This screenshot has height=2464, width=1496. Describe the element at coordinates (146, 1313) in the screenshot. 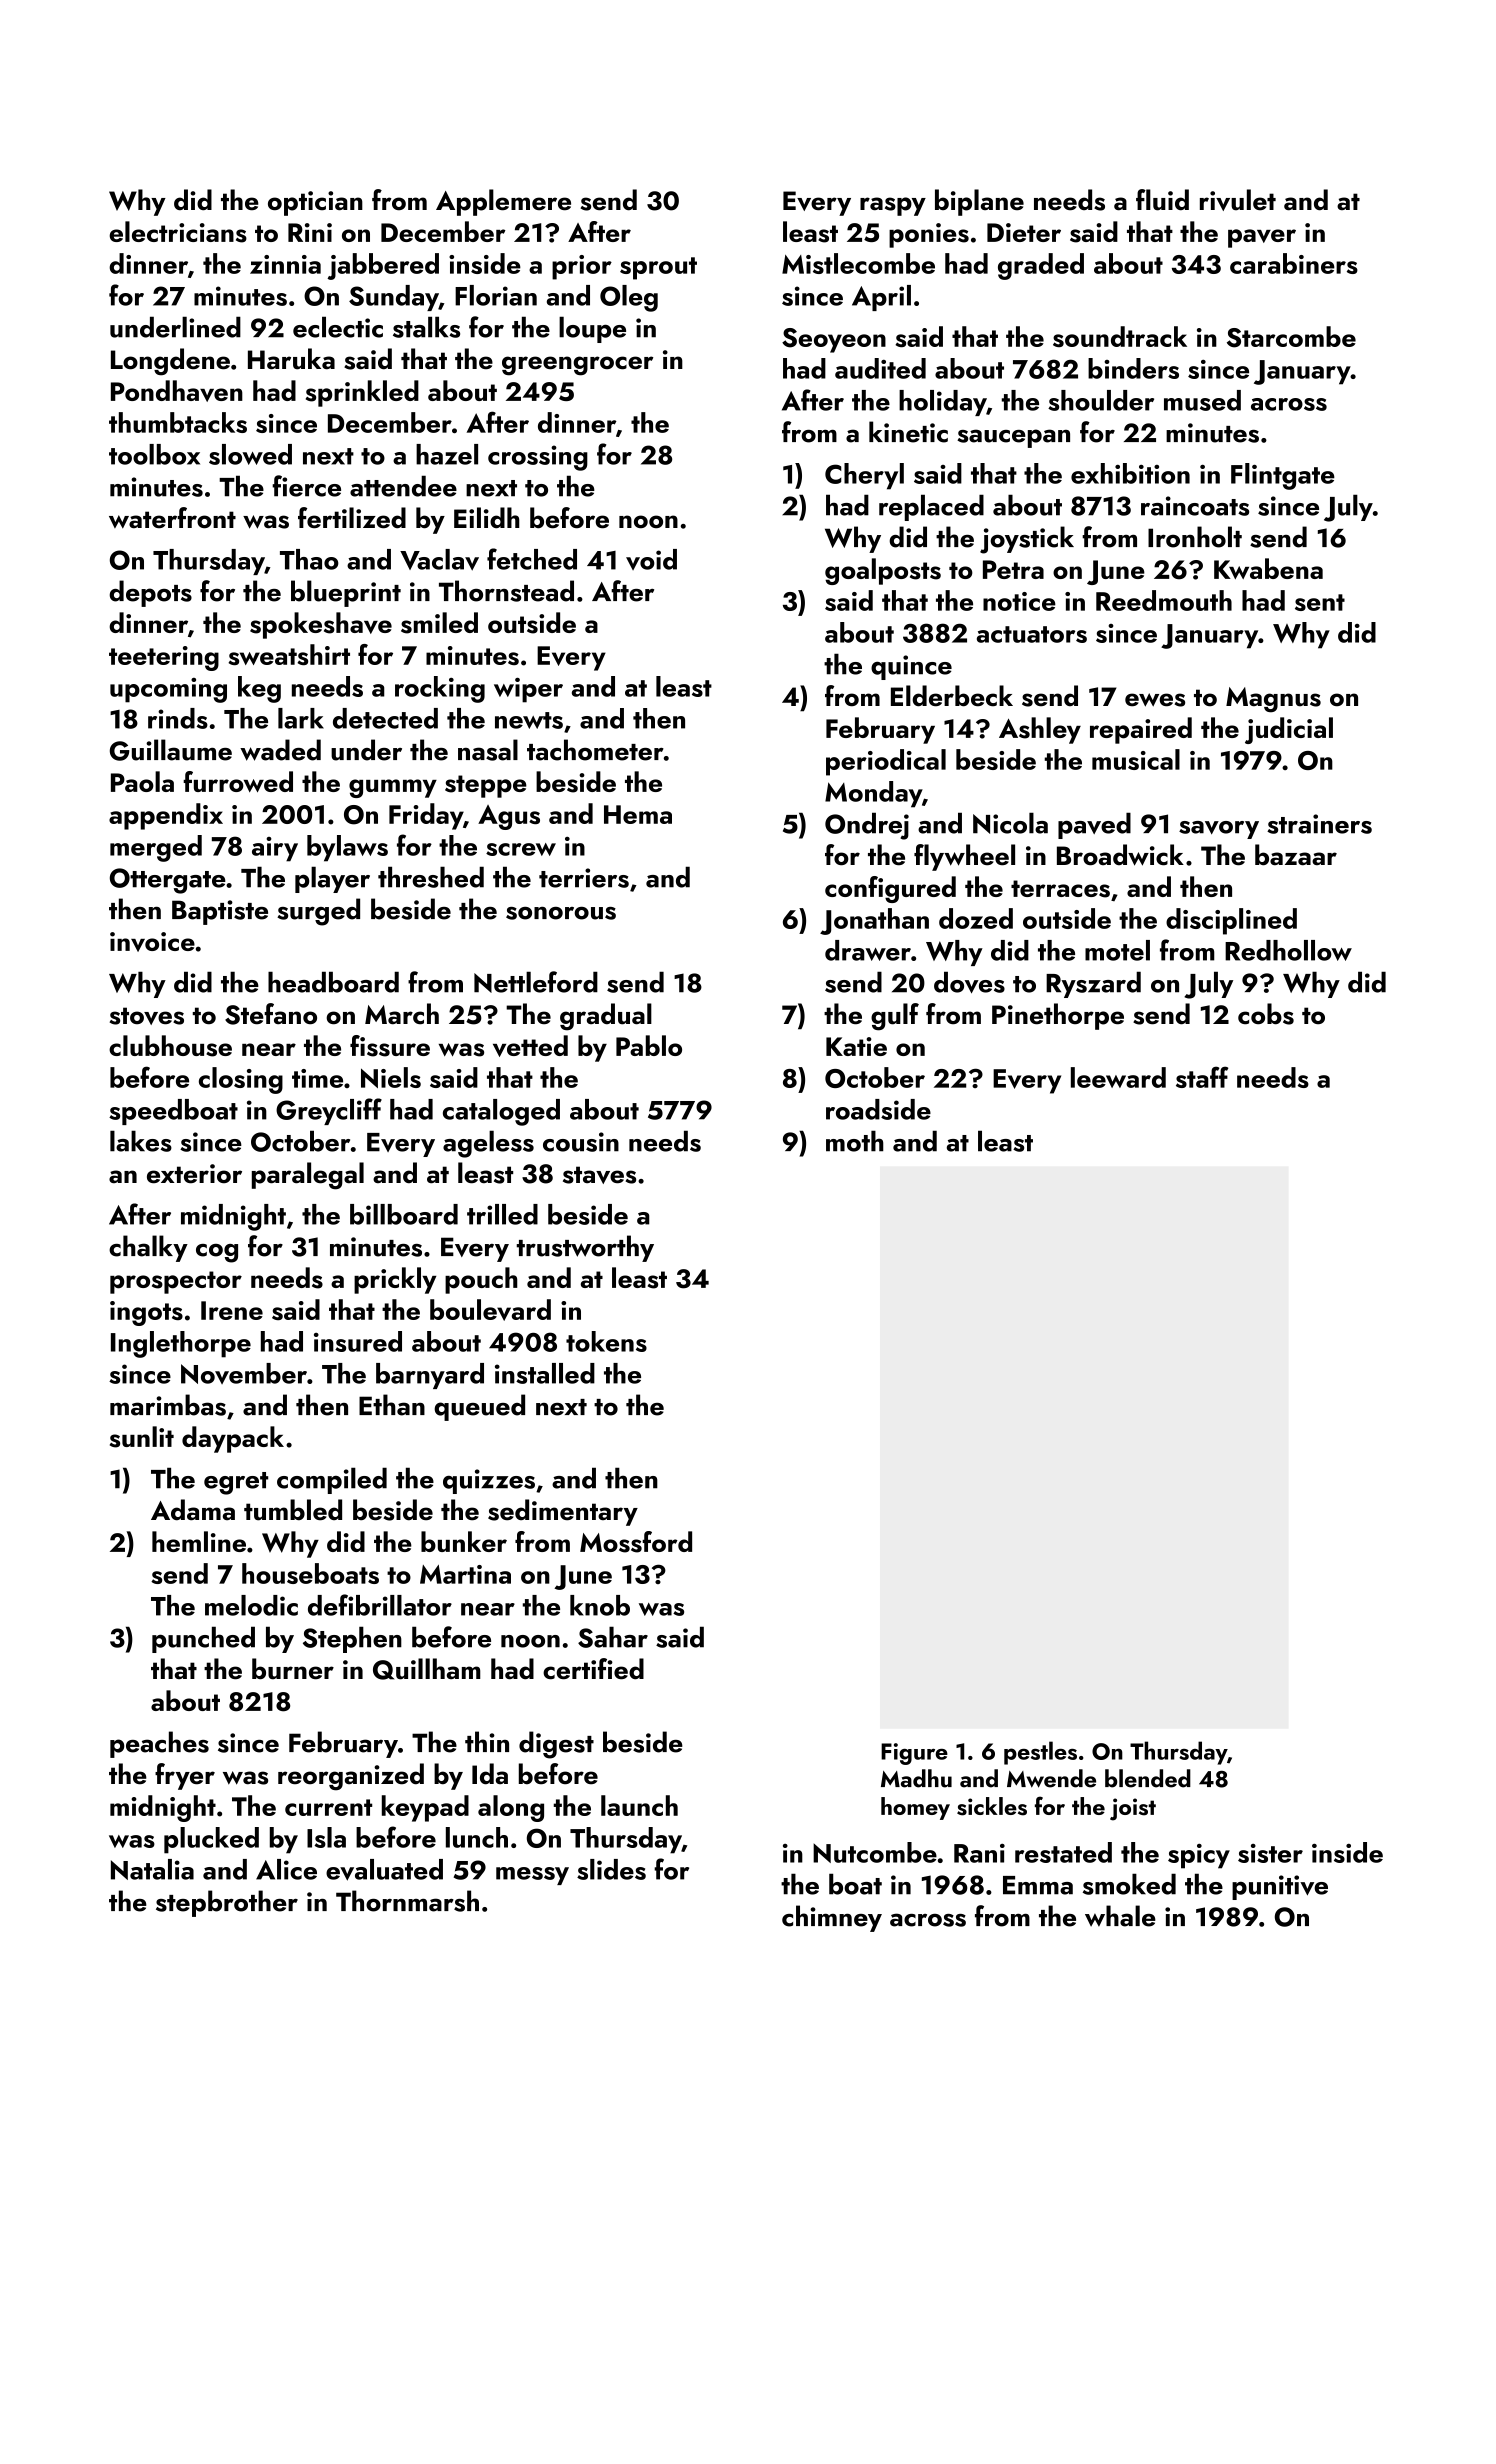

I see `ingots` at that location.
